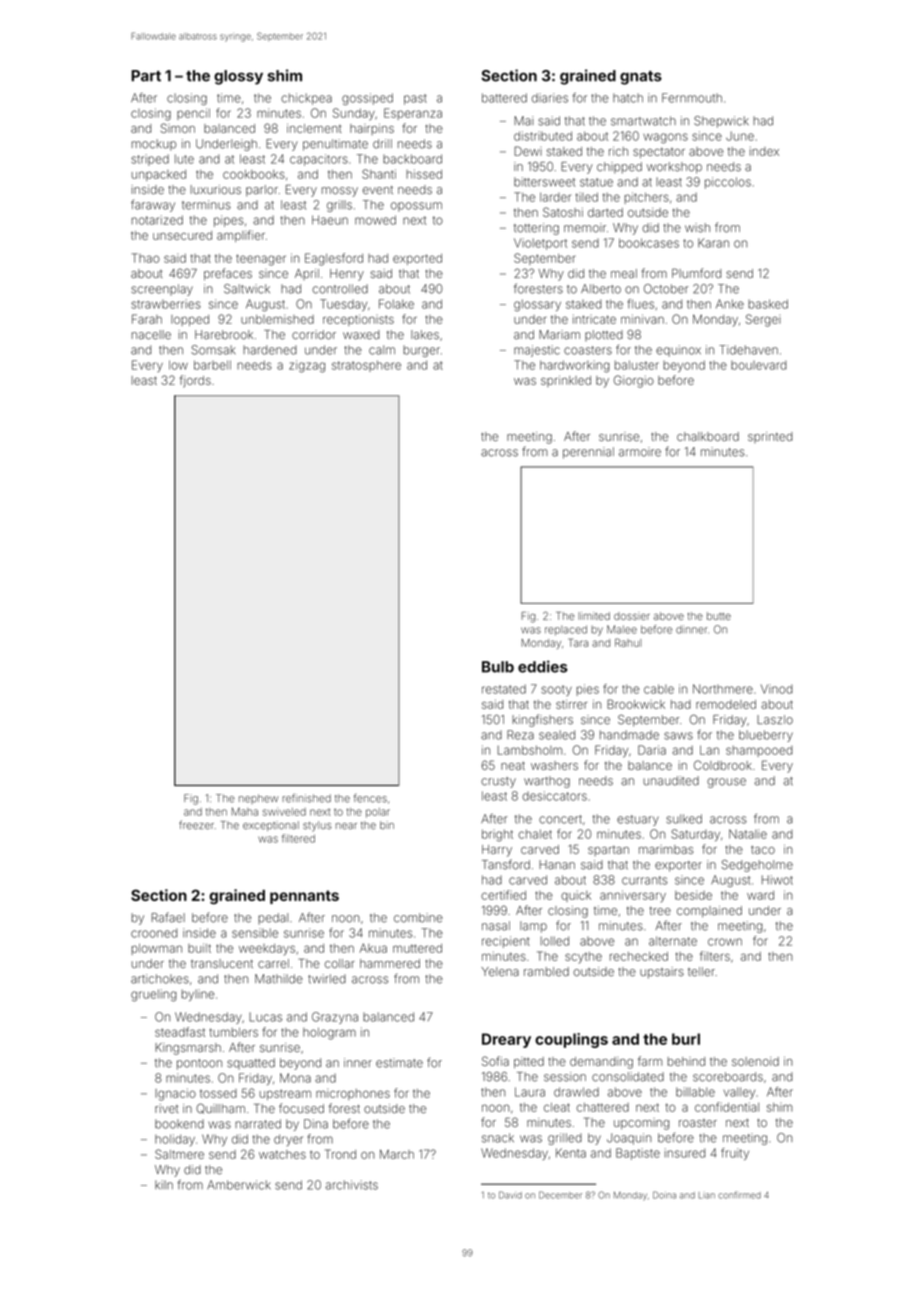 This document has width=924, height=1314. I want to click on armoire, so click(640, 452).
